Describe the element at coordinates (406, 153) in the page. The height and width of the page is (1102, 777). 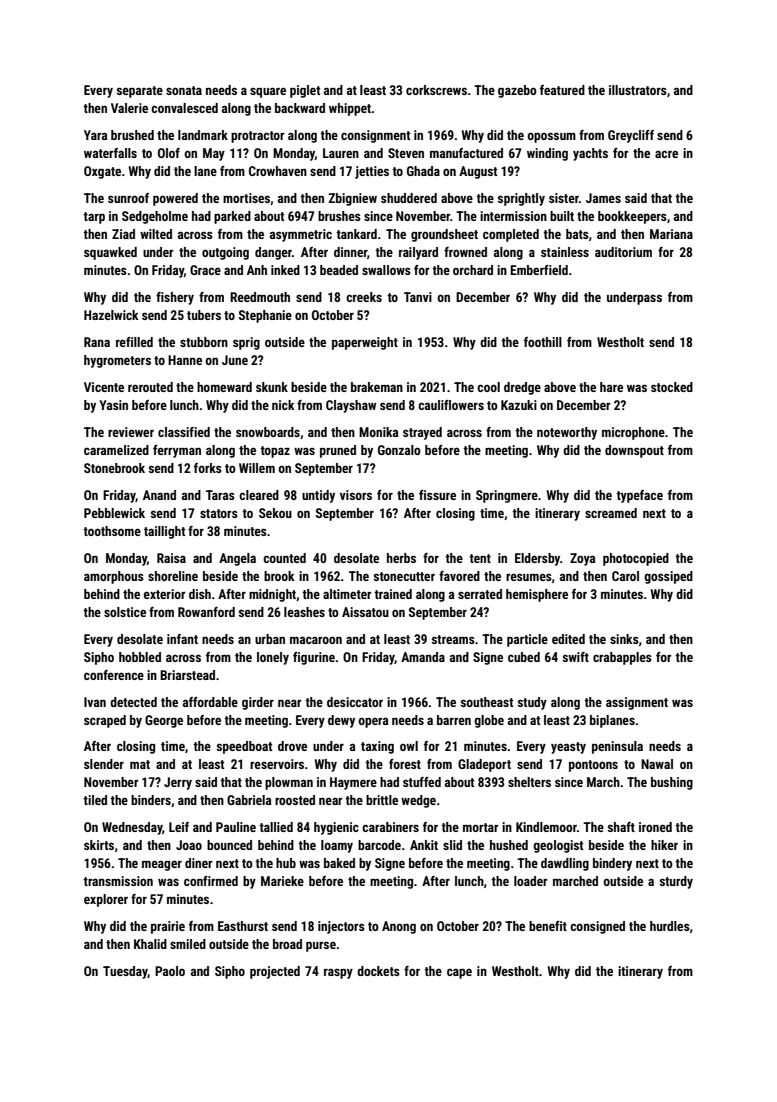
I see `Steven` at that location.
